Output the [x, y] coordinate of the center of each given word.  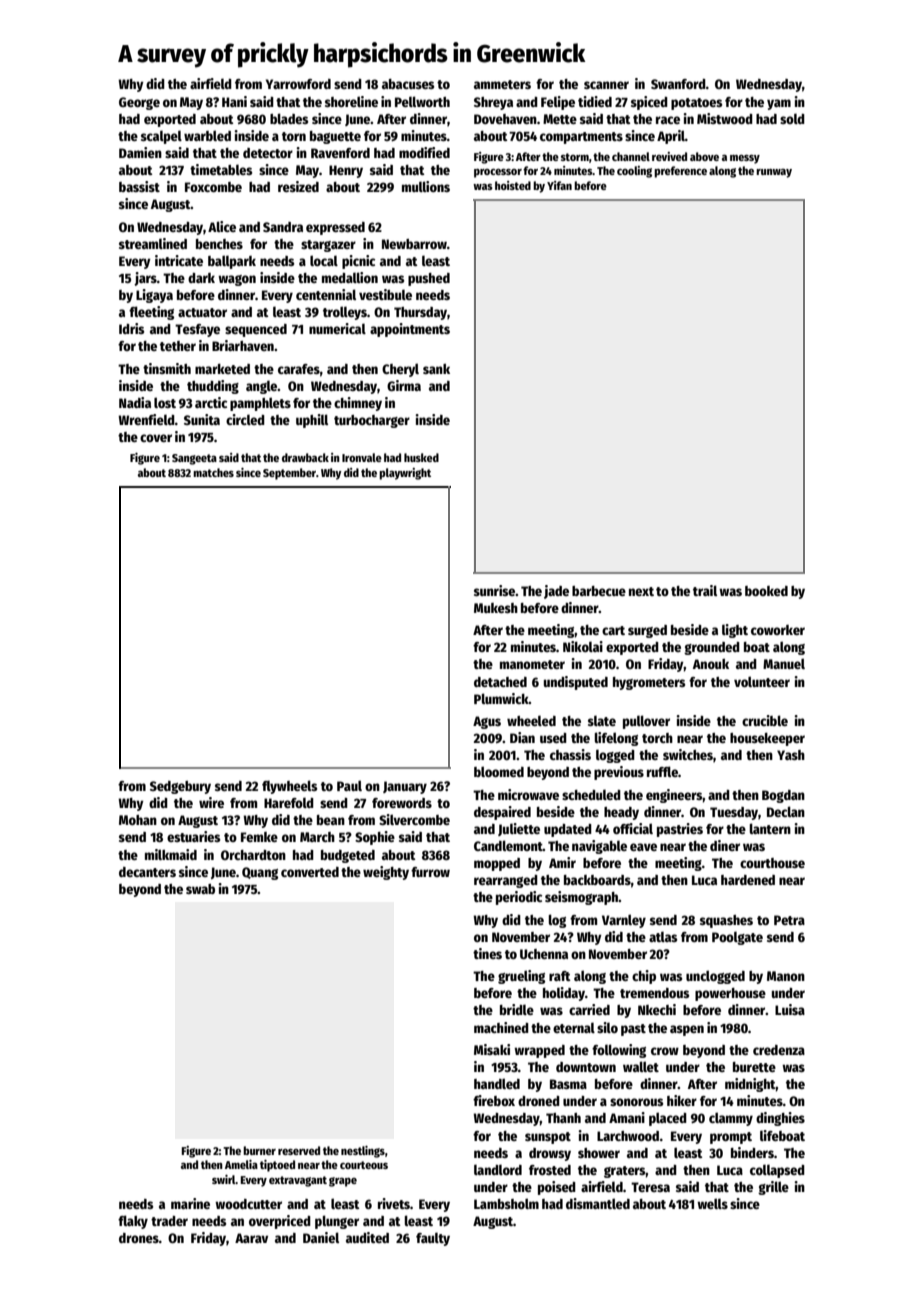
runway [774, 173]
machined [501, 1027]
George [139, 103]
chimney [358, 404]
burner [259, 1150]
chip [644, 977]
